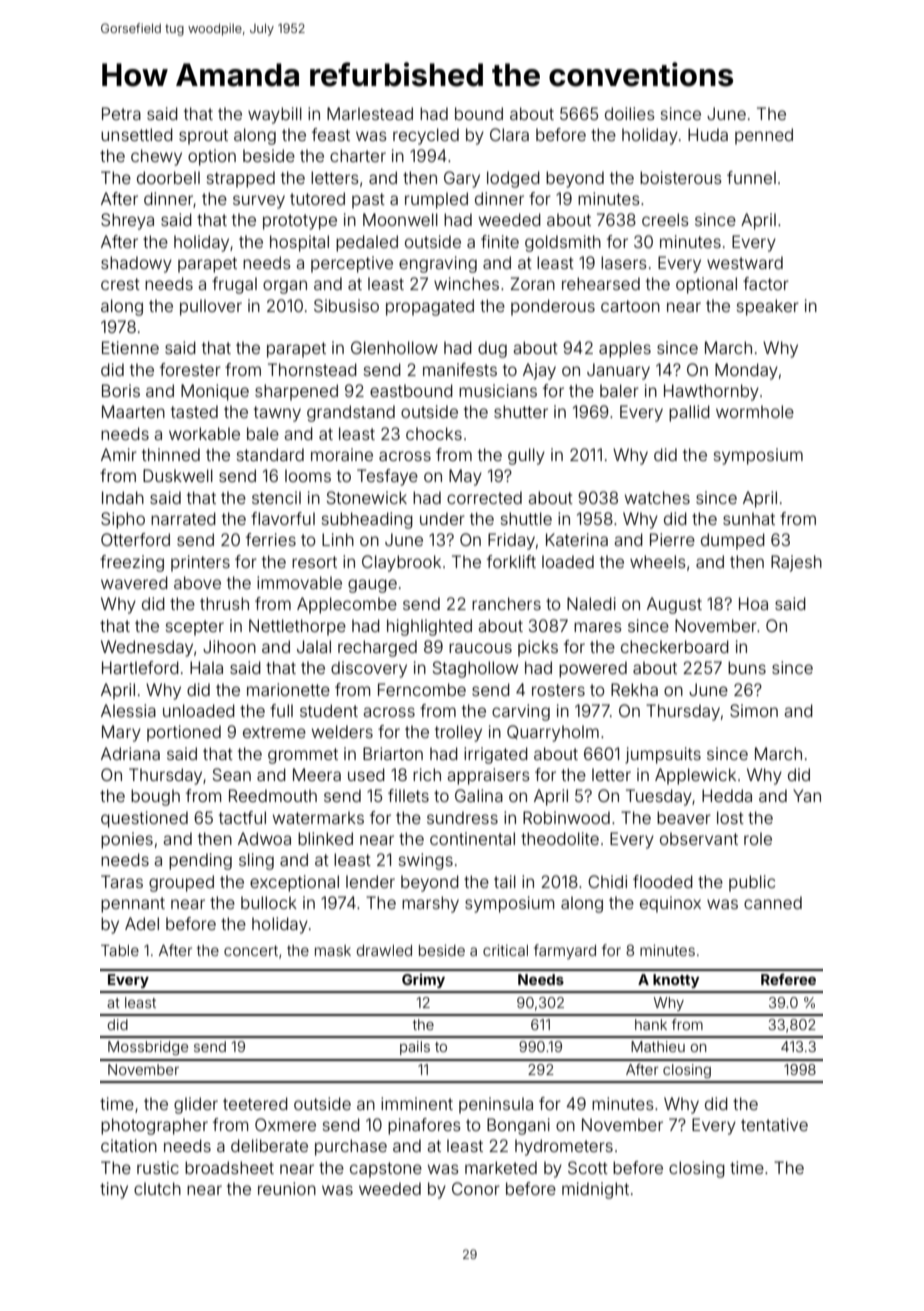  What do you see at coordinates (509, 134) in the screenshot?
I see `Clara` at bounding box center [509, 134].
